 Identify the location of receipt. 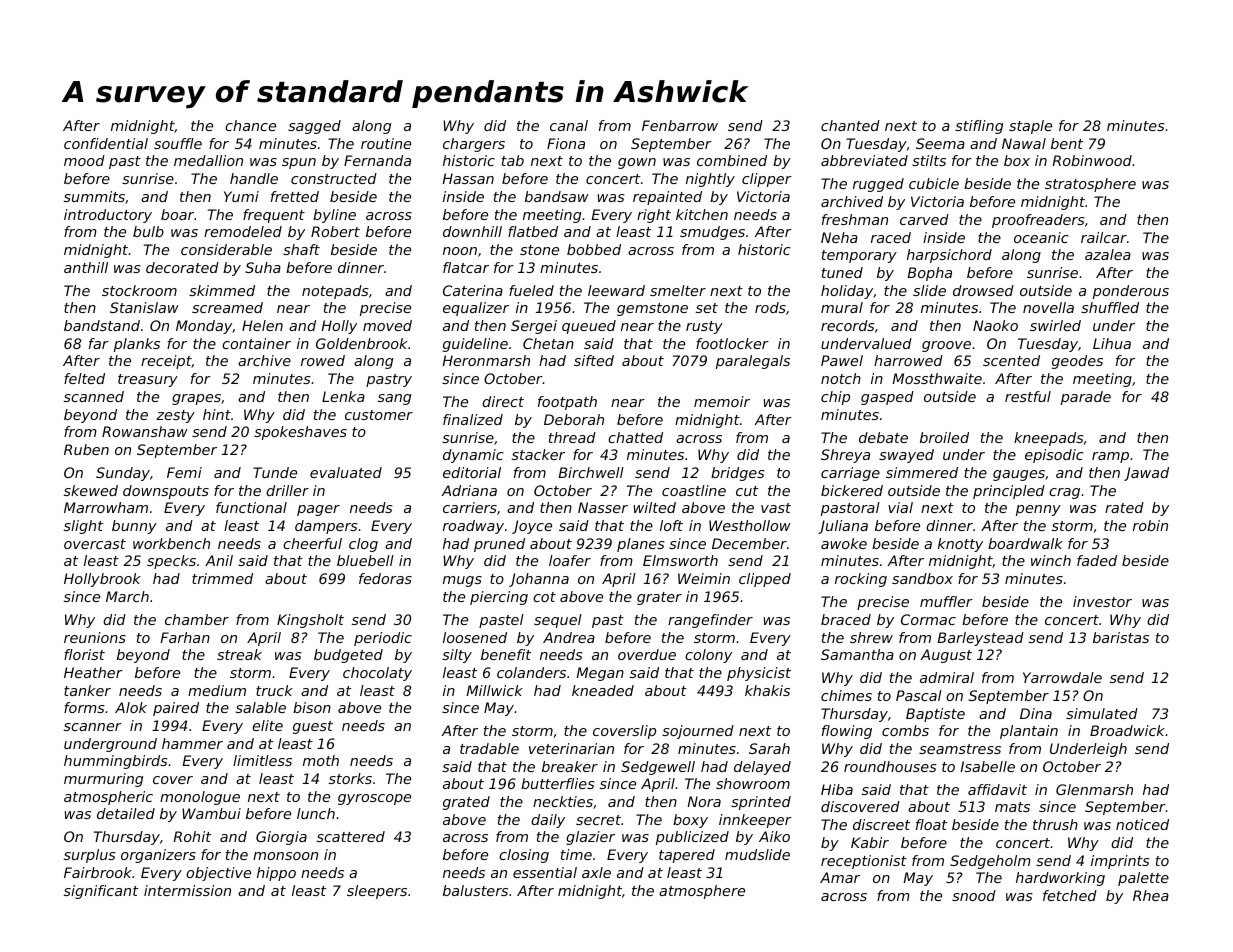
(166, 362).
